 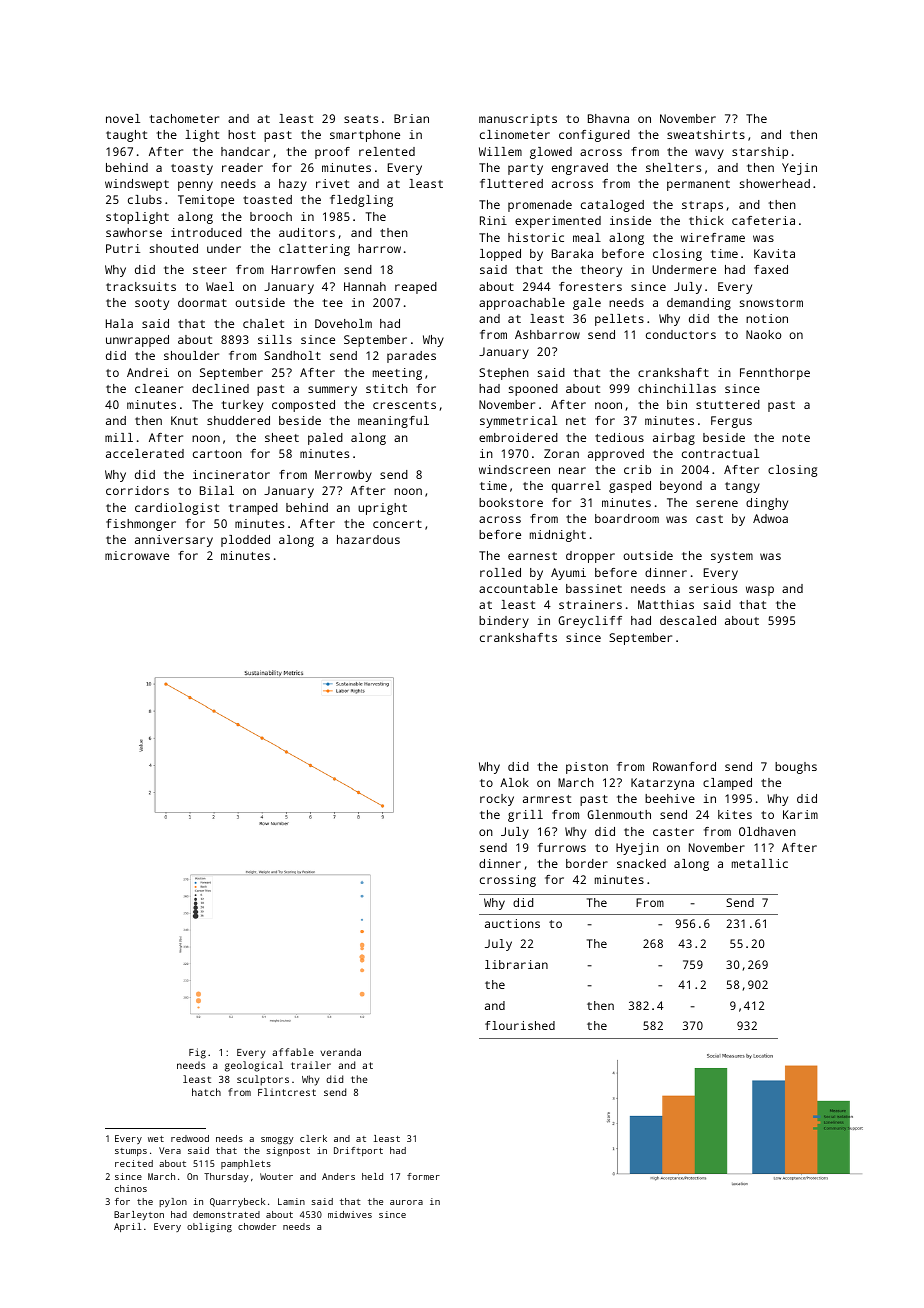 I want to click on smoggy, so click(x=277, y=1140).
